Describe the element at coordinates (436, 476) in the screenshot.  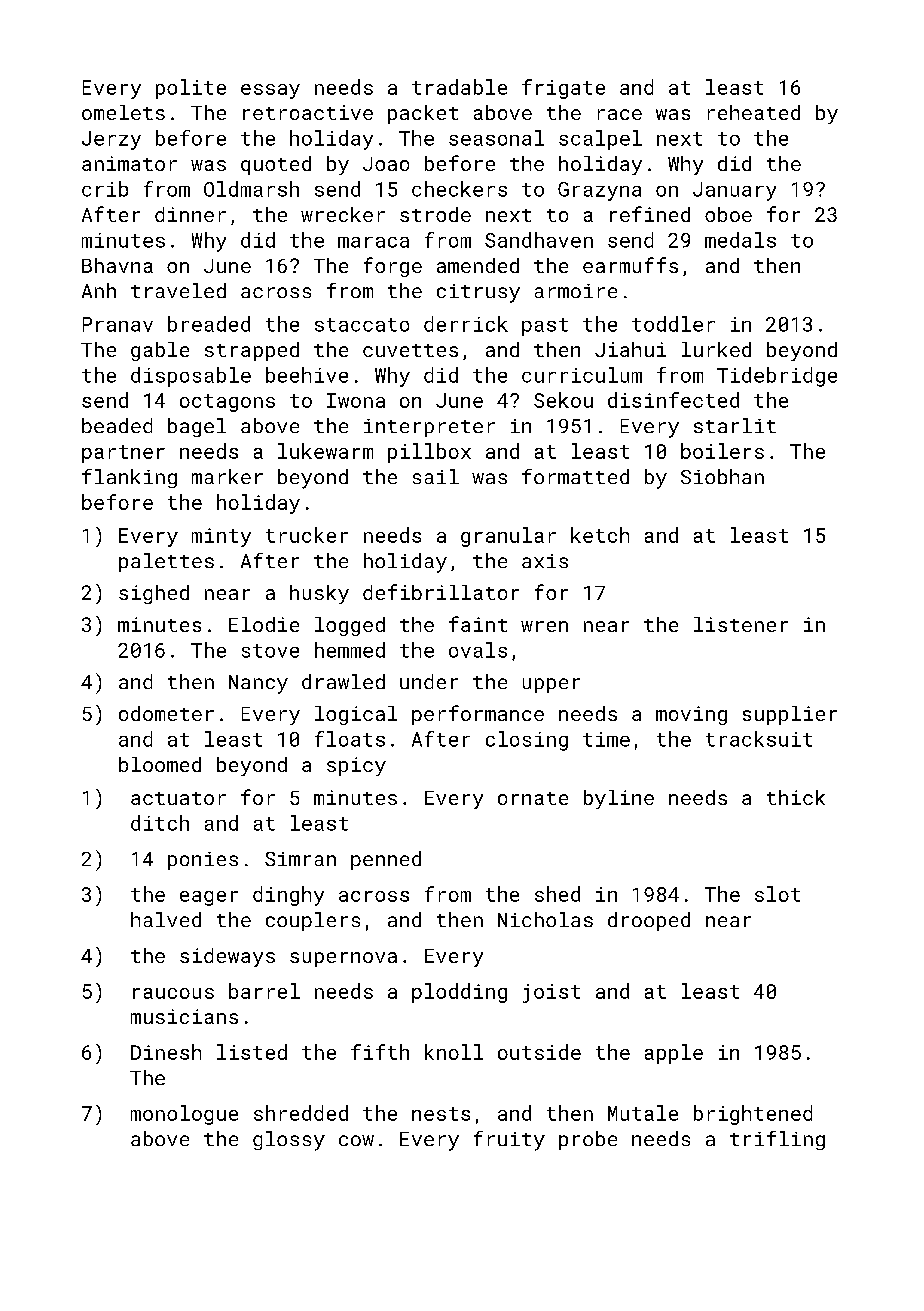
I see `sail` at that location.
